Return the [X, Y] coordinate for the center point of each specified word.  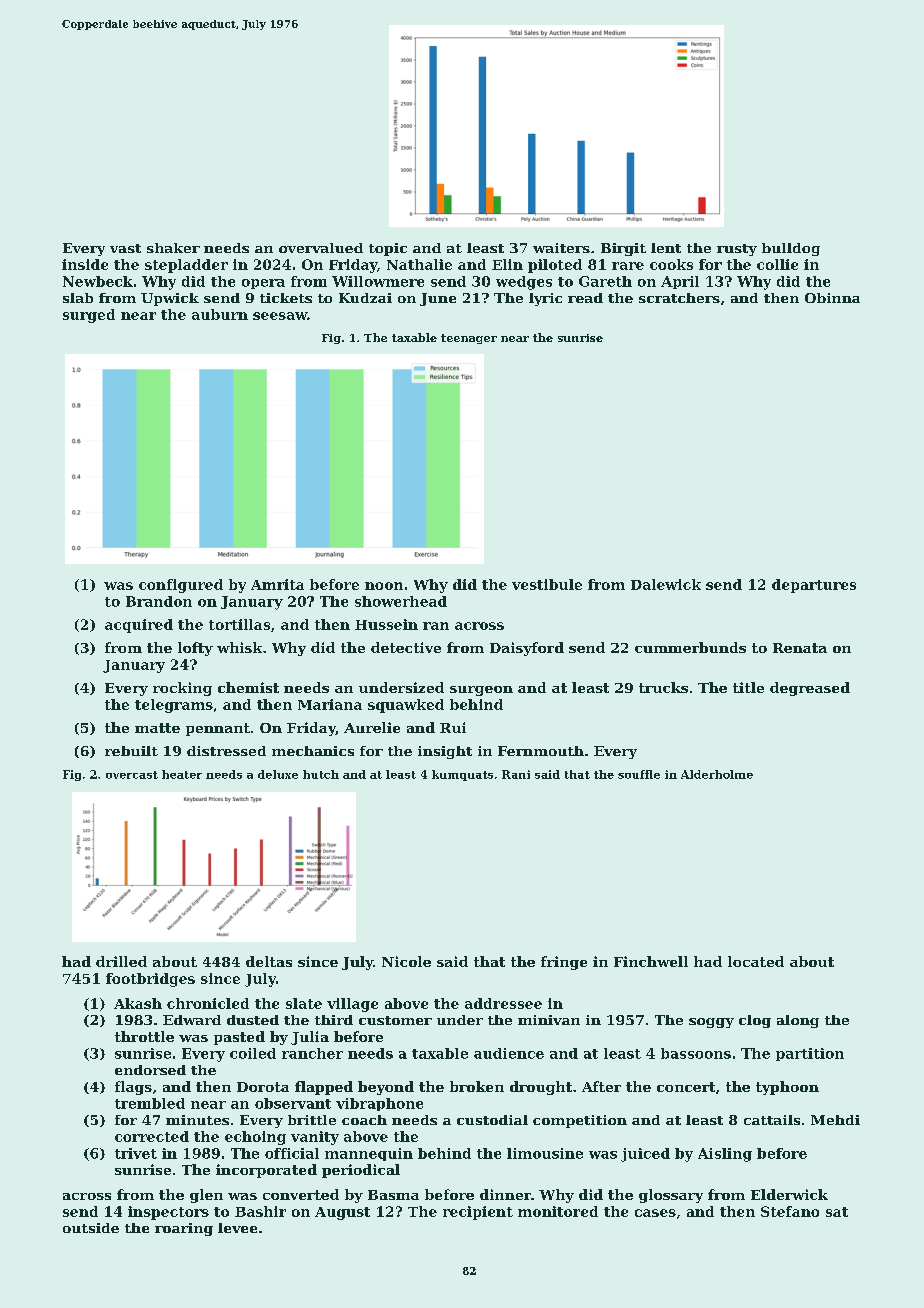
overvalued [321, 248]
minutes [197, 1120]
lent [666, 248]
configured [181, 586]
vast [125, 248]
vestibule [547, 584]
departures [814, 586]
